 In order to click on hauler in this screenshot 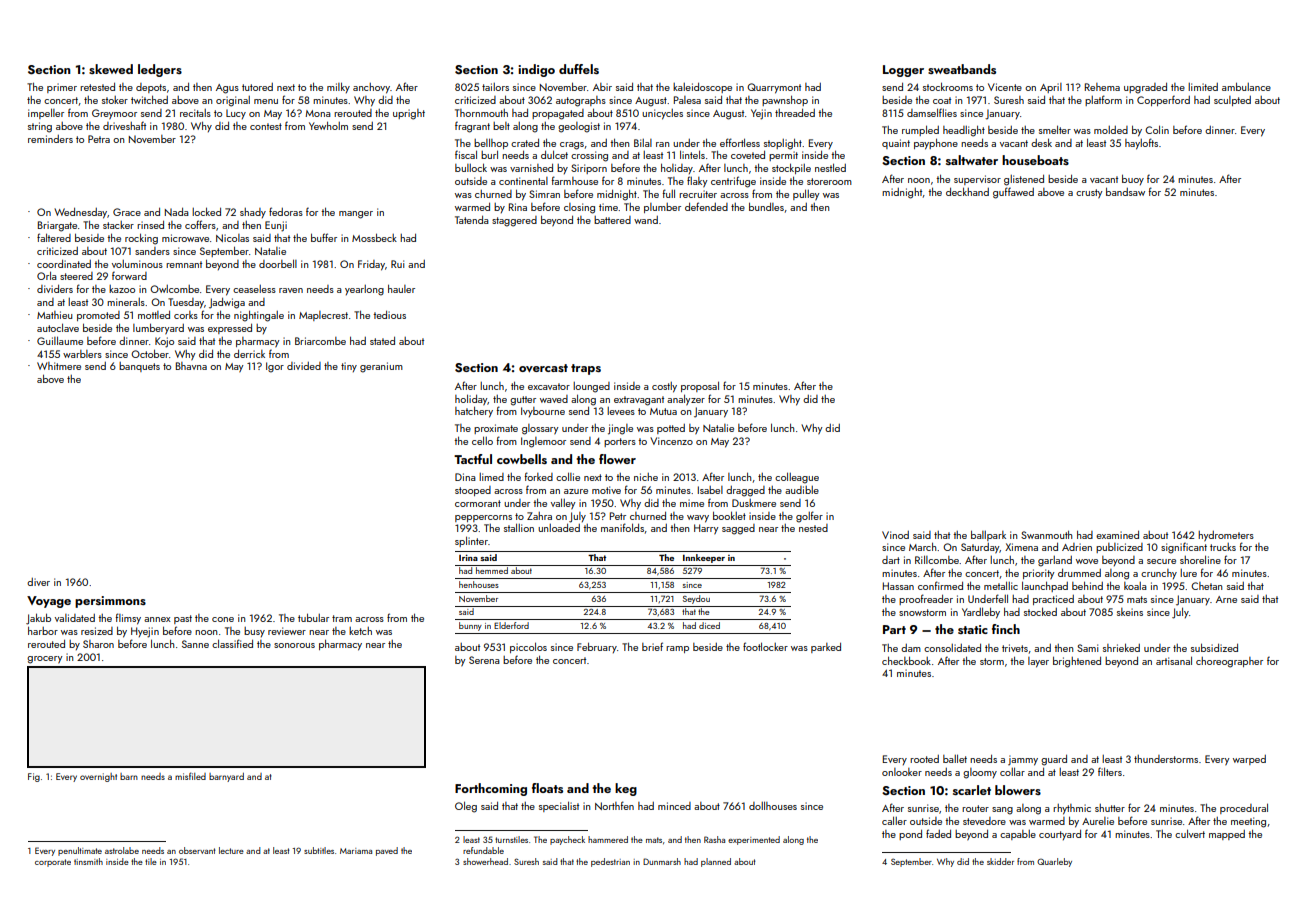, I will do `click(401, 289)`.
